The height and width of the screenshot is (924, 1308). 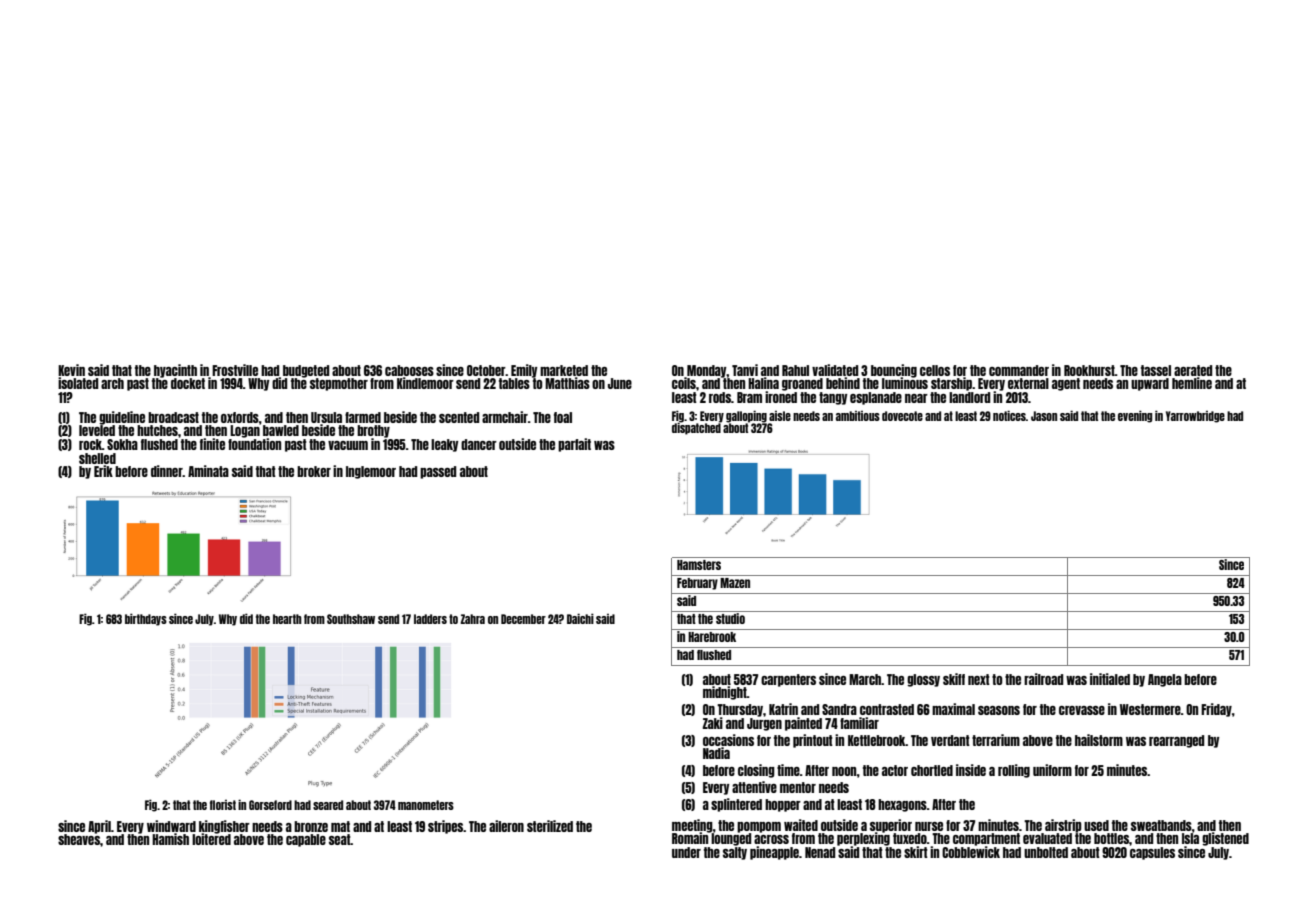 What do you see at coordinates (1195, 417) in the screenshot?
I see `Yarrowbridge` at bounding box center [1195, 417].
